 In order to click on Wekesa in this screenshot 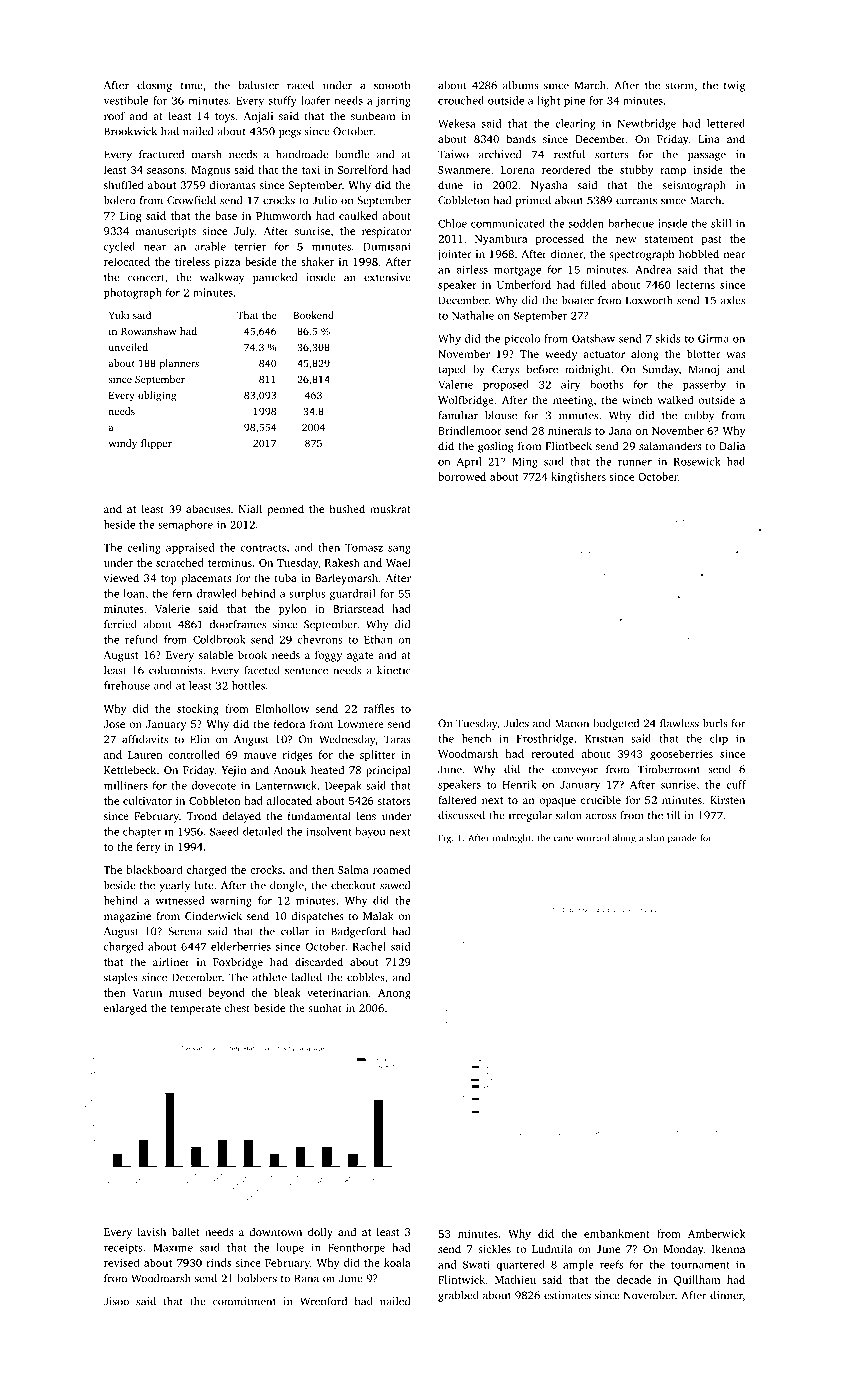, I will do `click(457, 123)`.
